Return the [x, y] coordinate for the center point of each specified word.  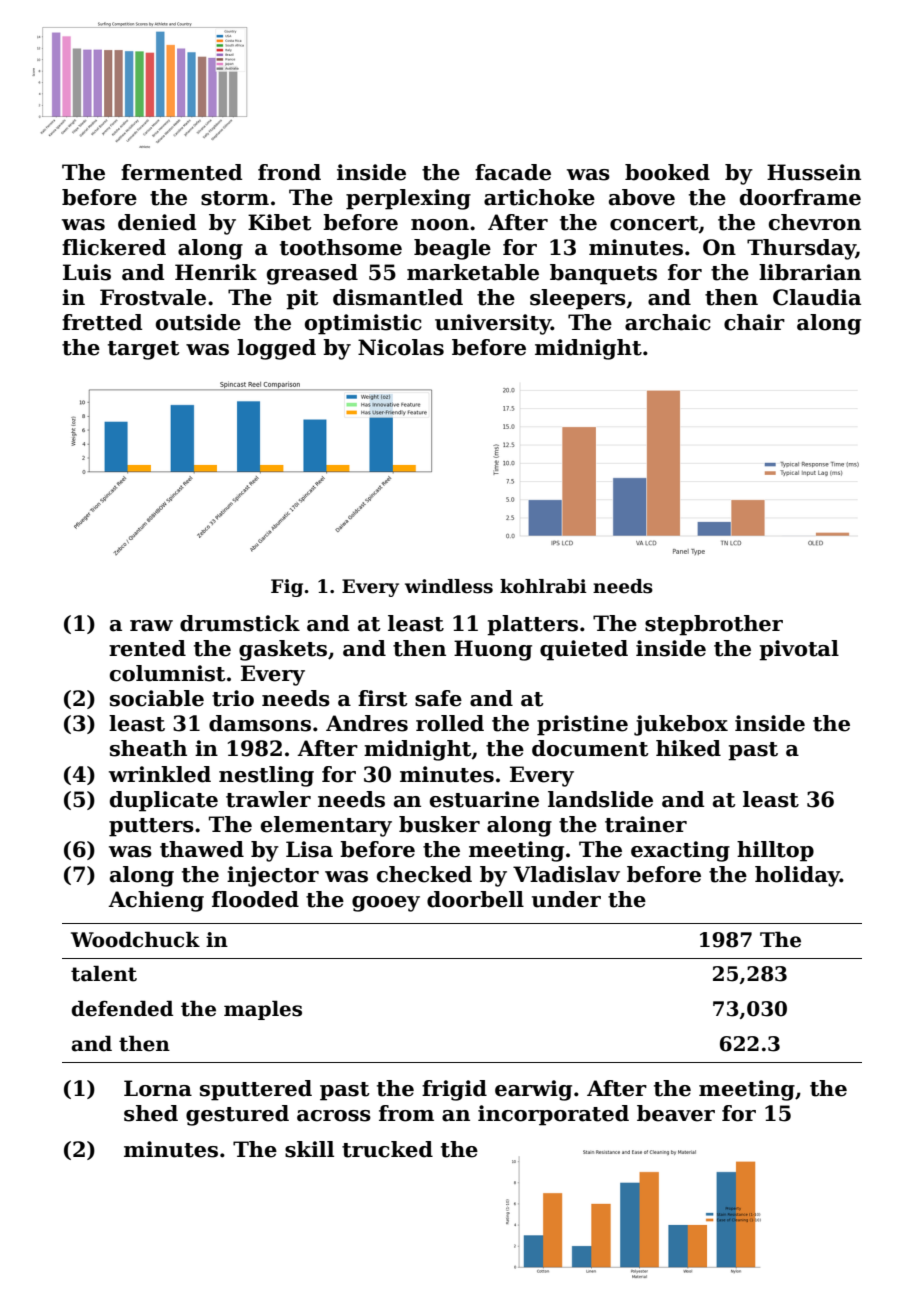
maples [263, 1010]
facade [513, 172]
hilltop [775, 851]
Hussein [814, 172]
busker [439, 824]
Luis [87, 272]
